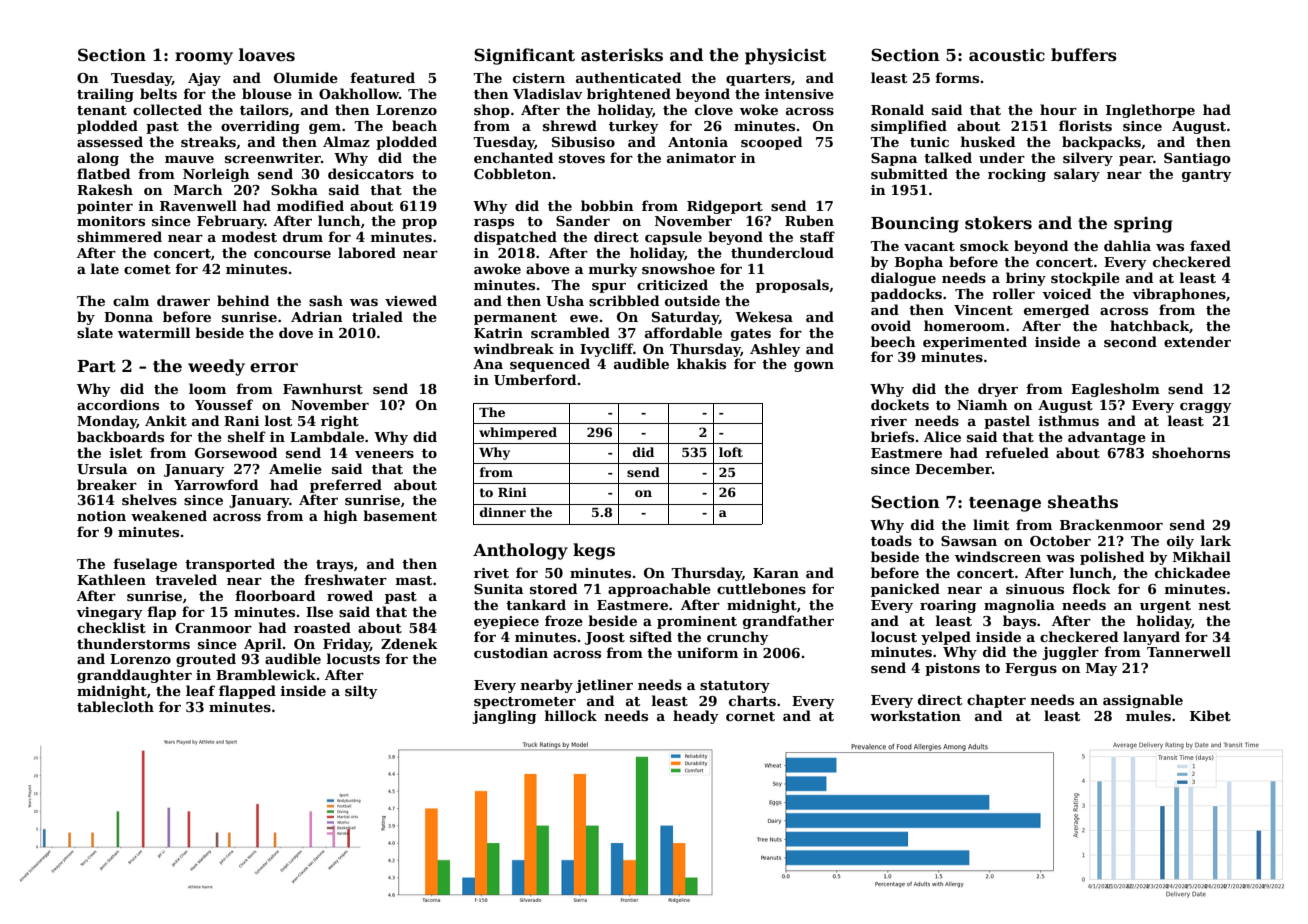  I want to click on streaks, so click(208, 141).
